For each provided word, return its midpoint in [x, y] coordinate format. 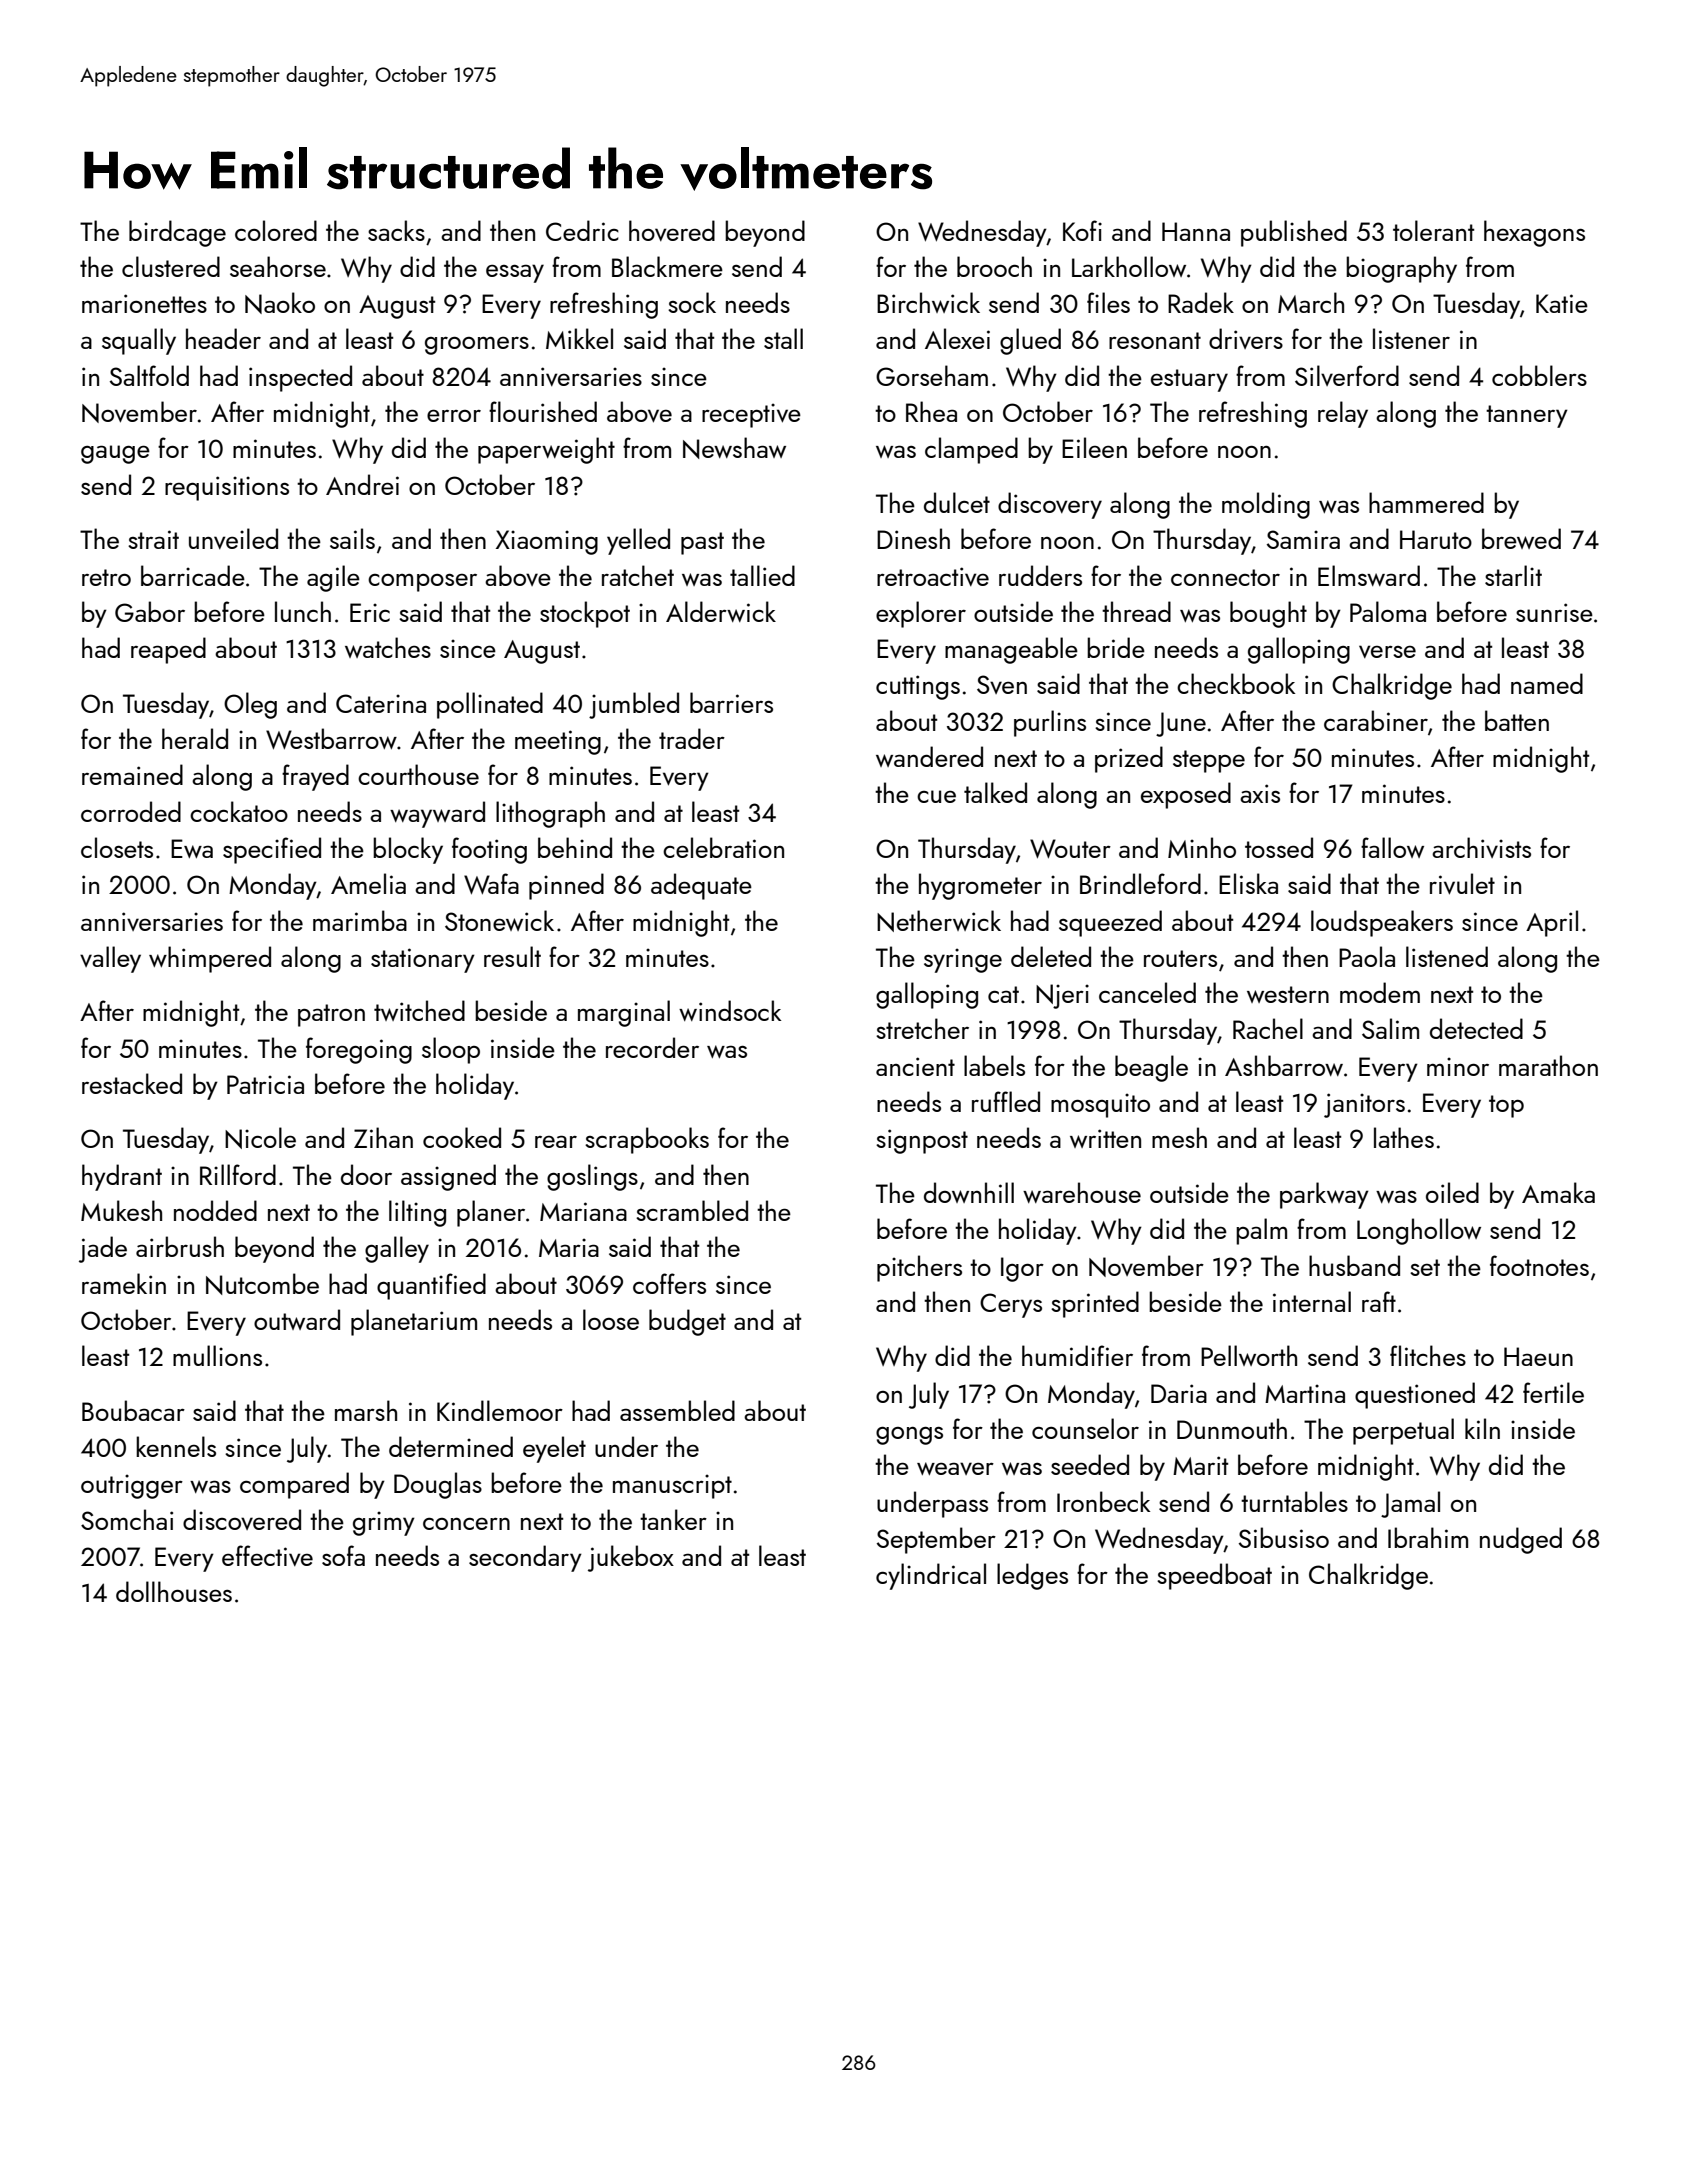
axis [1260, 793]
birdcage [177, 233]
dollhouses [174, 1591]
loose [611, 1319]
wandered [929, 756]
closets [117, 847]
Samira [1303, 539]
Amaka [1558, 1192]
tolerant [1433, 230]
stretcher [922, 1028]
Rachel [1268, 1028]
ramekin [124, 1283]
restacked [132, 1083]
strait [153, 539]
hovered [672, 230]
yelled [638, 541]
